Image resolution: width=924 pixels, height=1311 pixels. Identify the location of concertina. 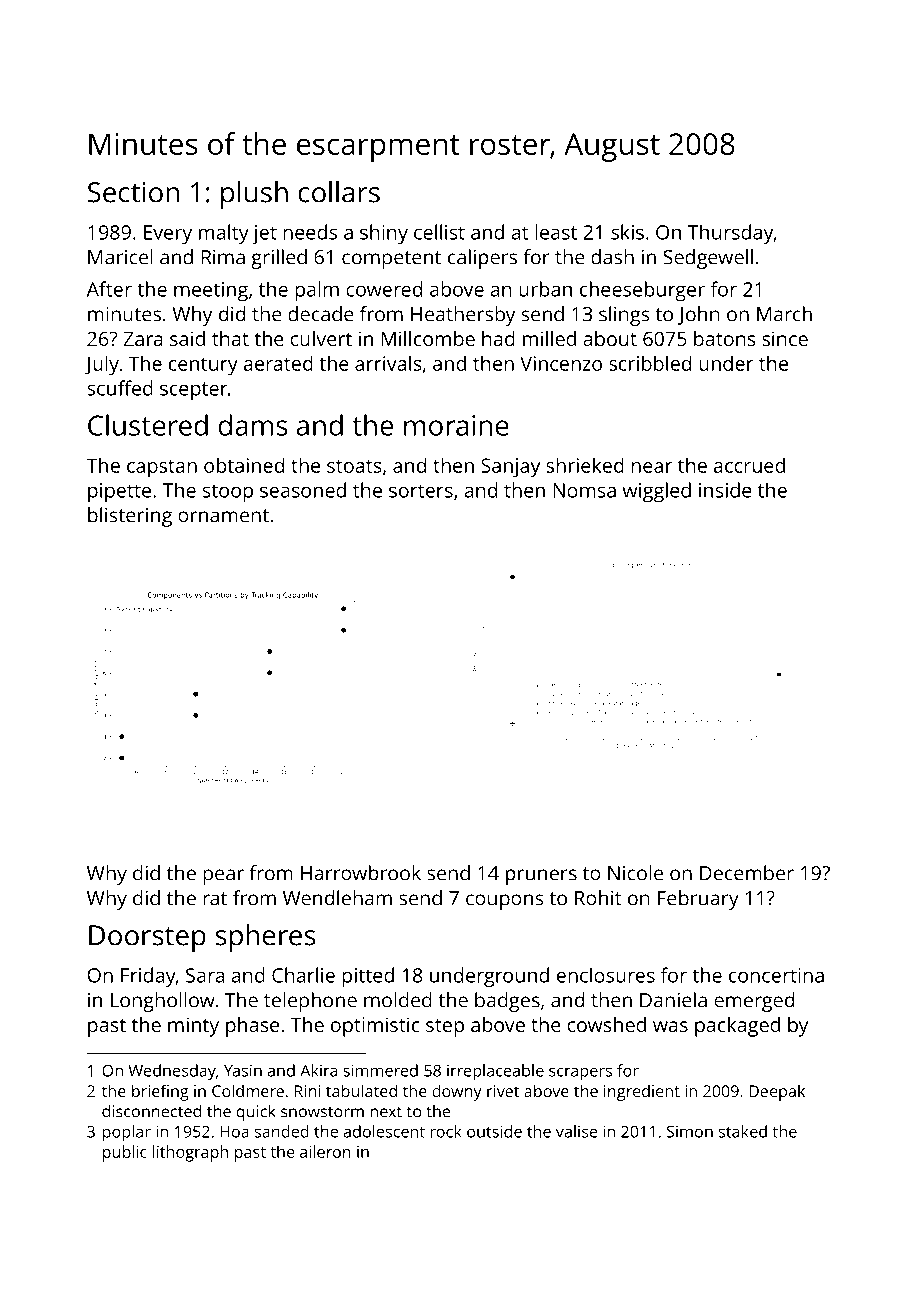
(776, 975).
